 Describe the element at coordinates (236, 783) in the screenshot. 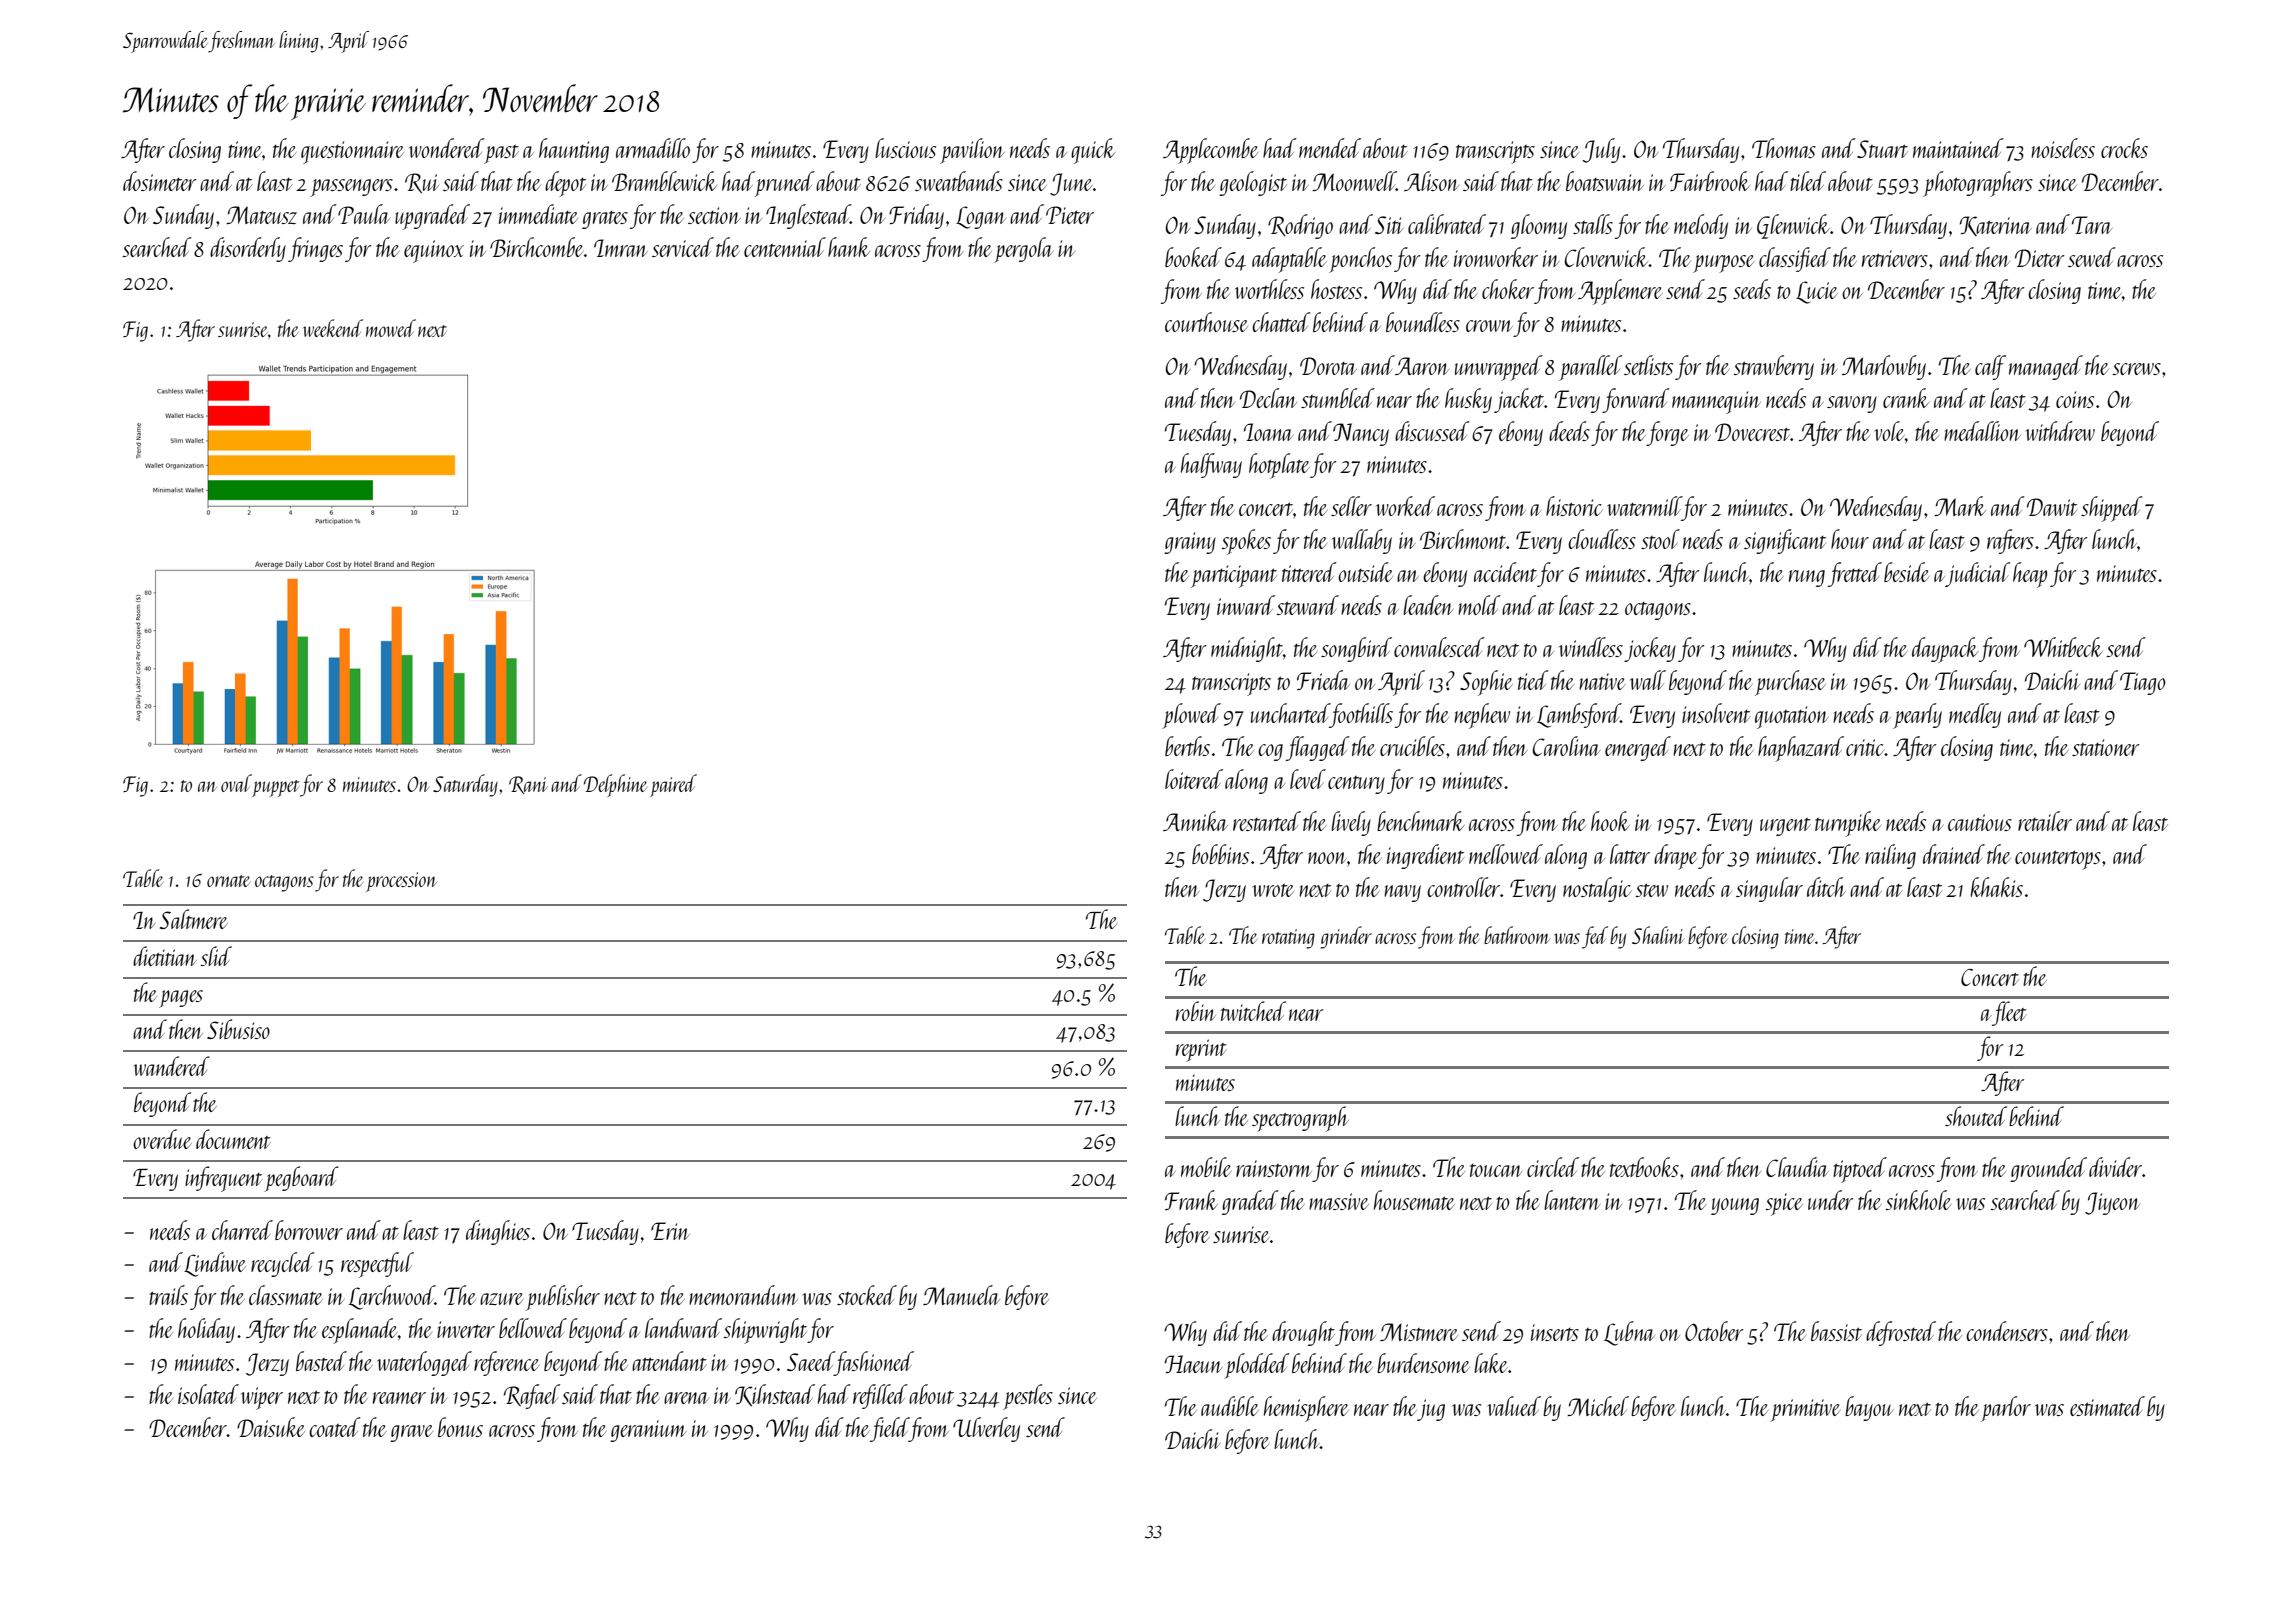

I see `oval` at that location.
